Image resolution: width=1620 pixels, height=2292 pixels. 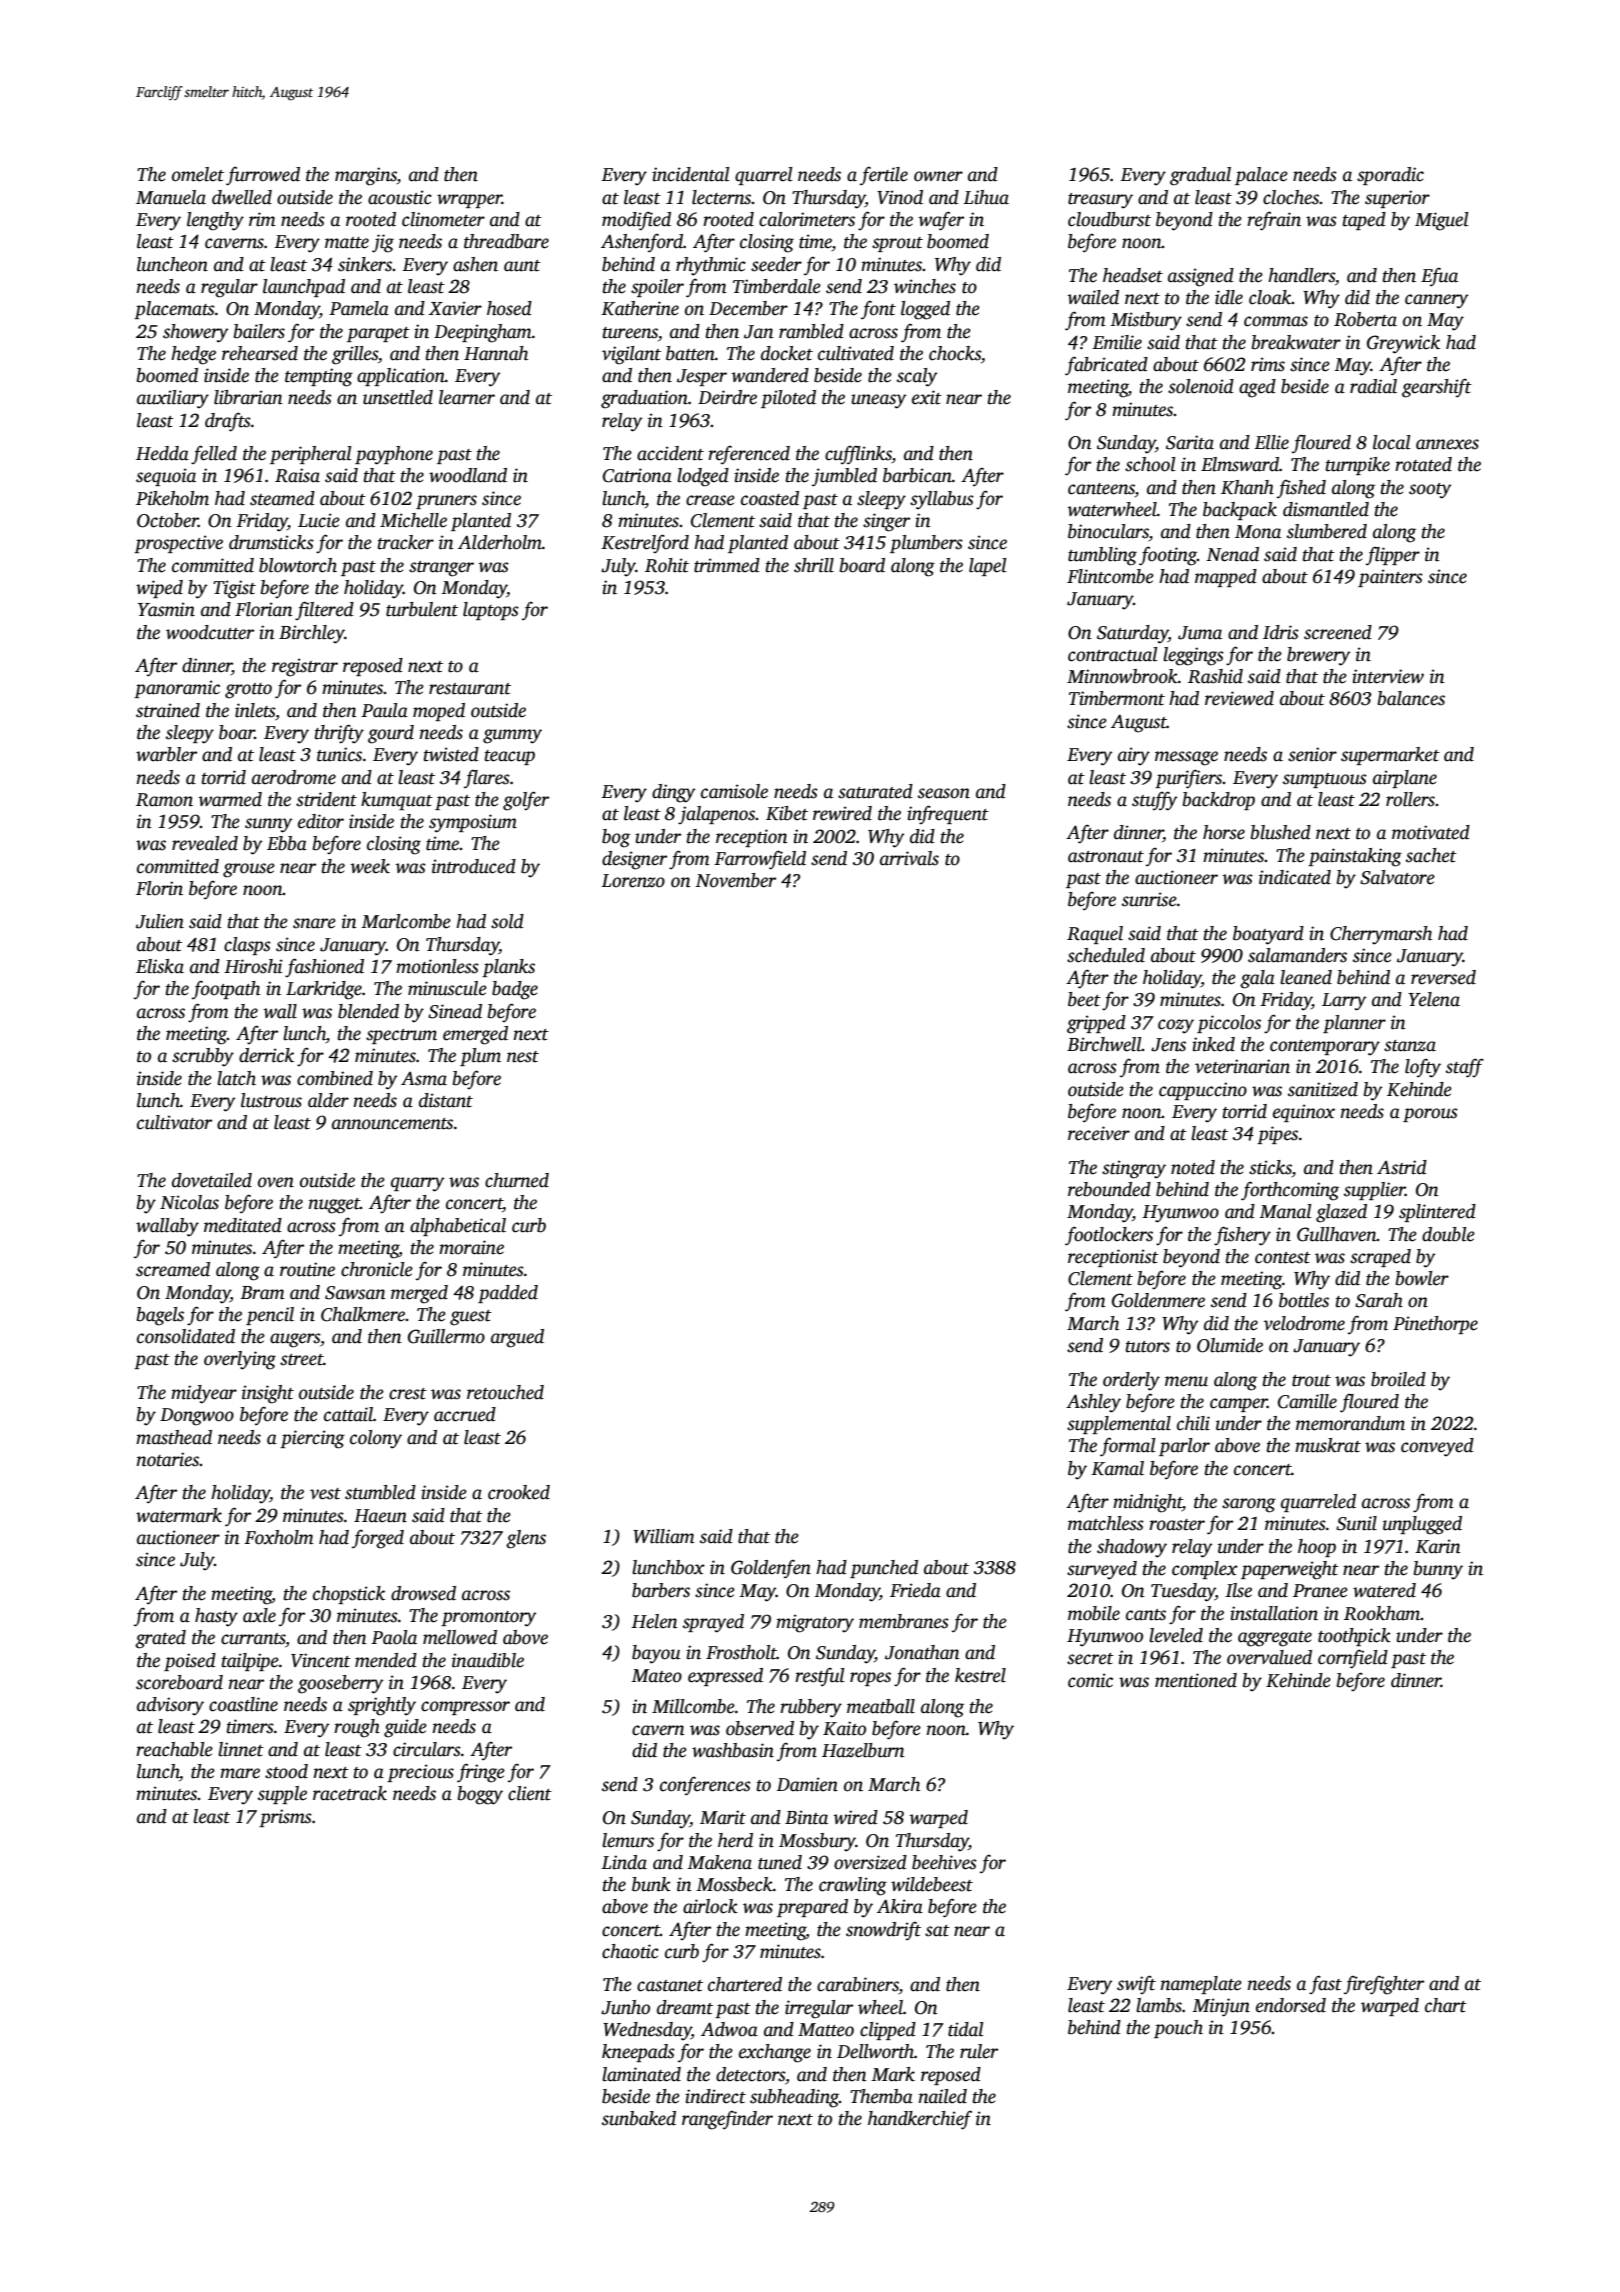 I want to click on margins, so click(x=366, y=176).
